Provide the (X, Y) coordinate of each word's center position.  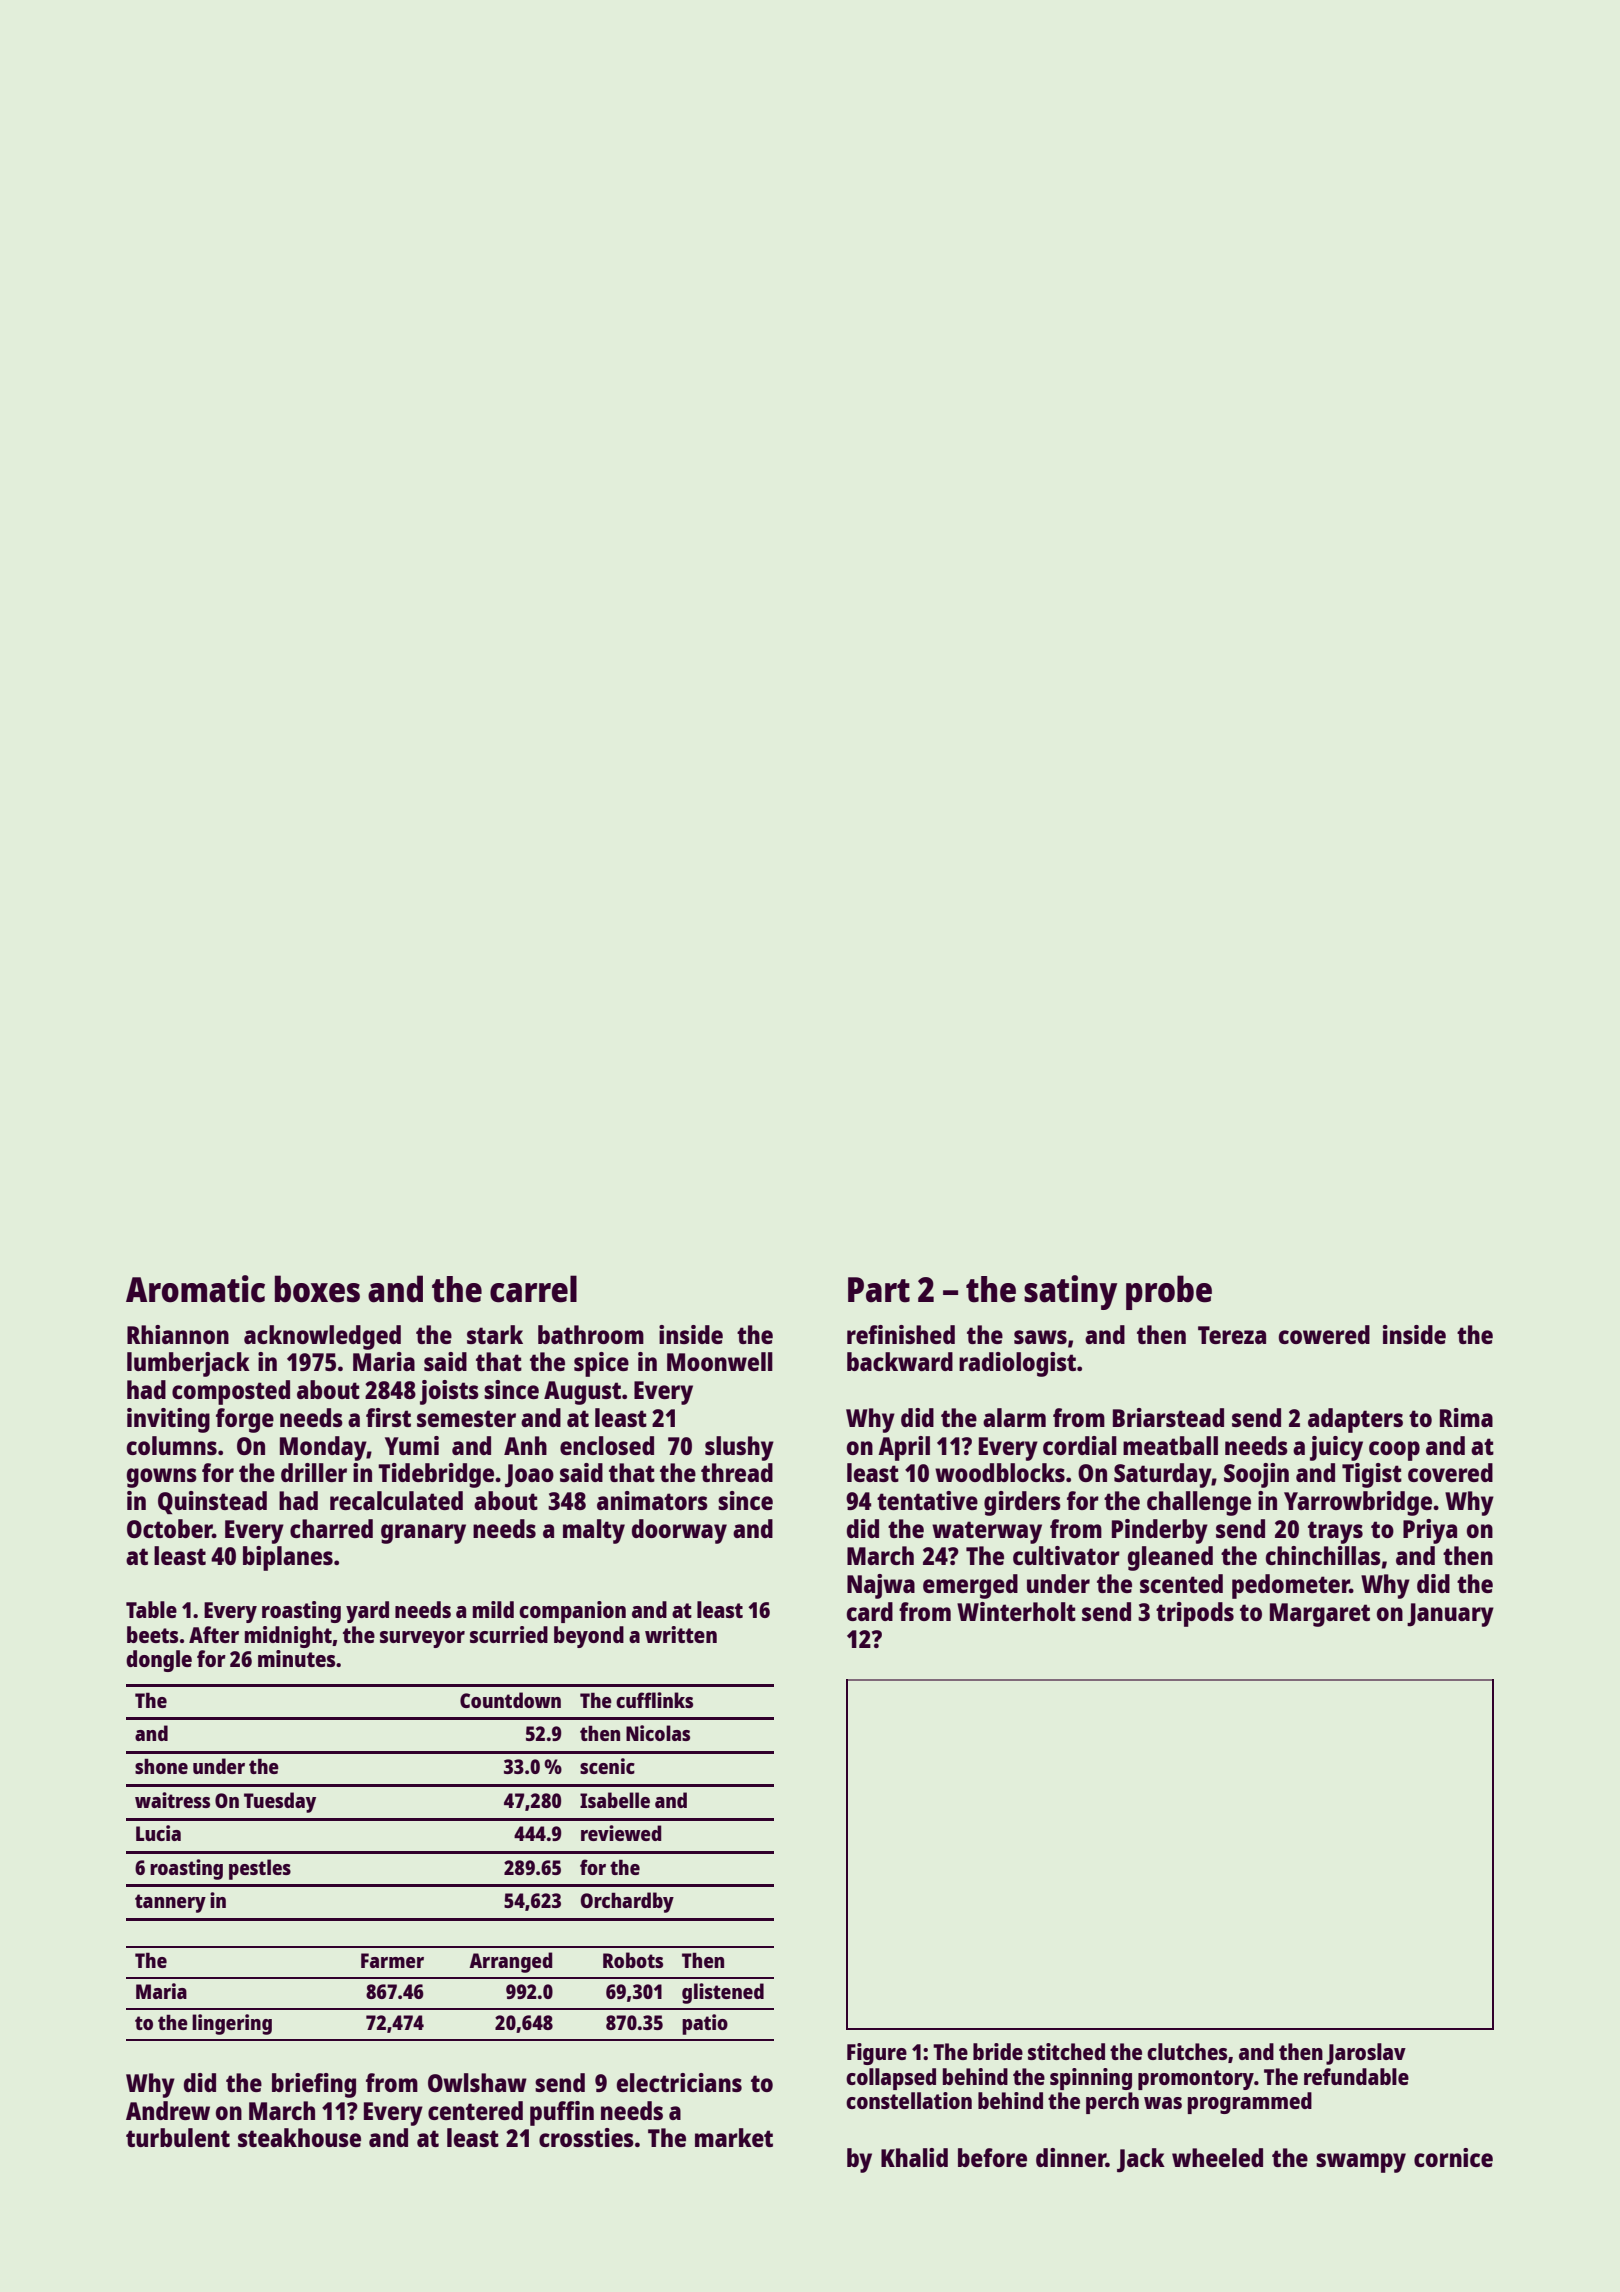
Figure (877, 2054)
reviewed (621, 1833)
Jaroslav (1366, 2054)
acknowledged (322, 1337)
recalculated (396, 1500)
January (1450, 1615)
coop (1394, 1451)
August (582, 1393)
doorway (679, 1531)
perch (1112, 2103)
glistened (723, 1993)
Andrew (168, 2110)
